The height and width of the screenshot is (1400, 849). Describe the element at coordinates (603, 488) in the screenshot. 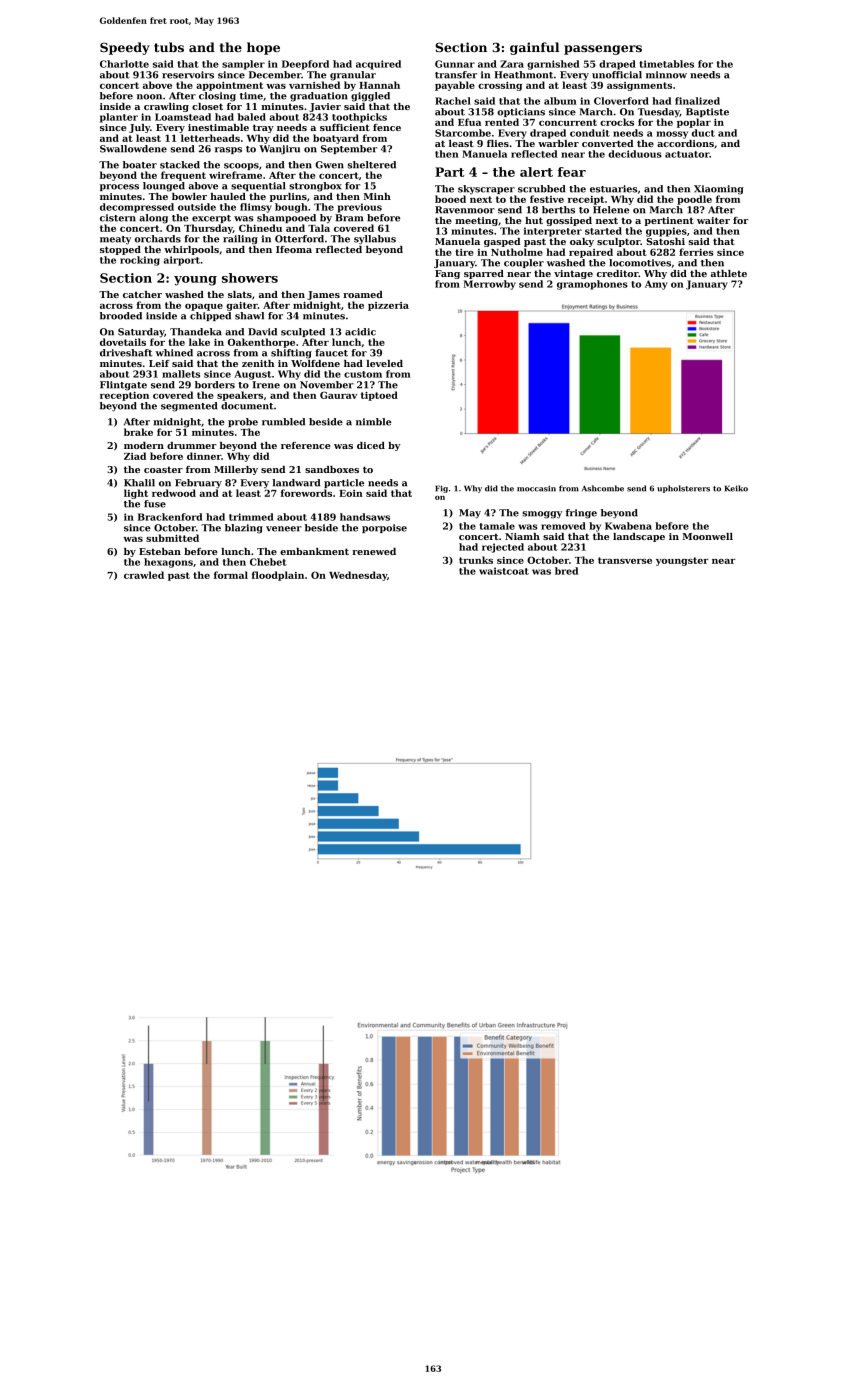

I see `Ashcombe` at that location.
